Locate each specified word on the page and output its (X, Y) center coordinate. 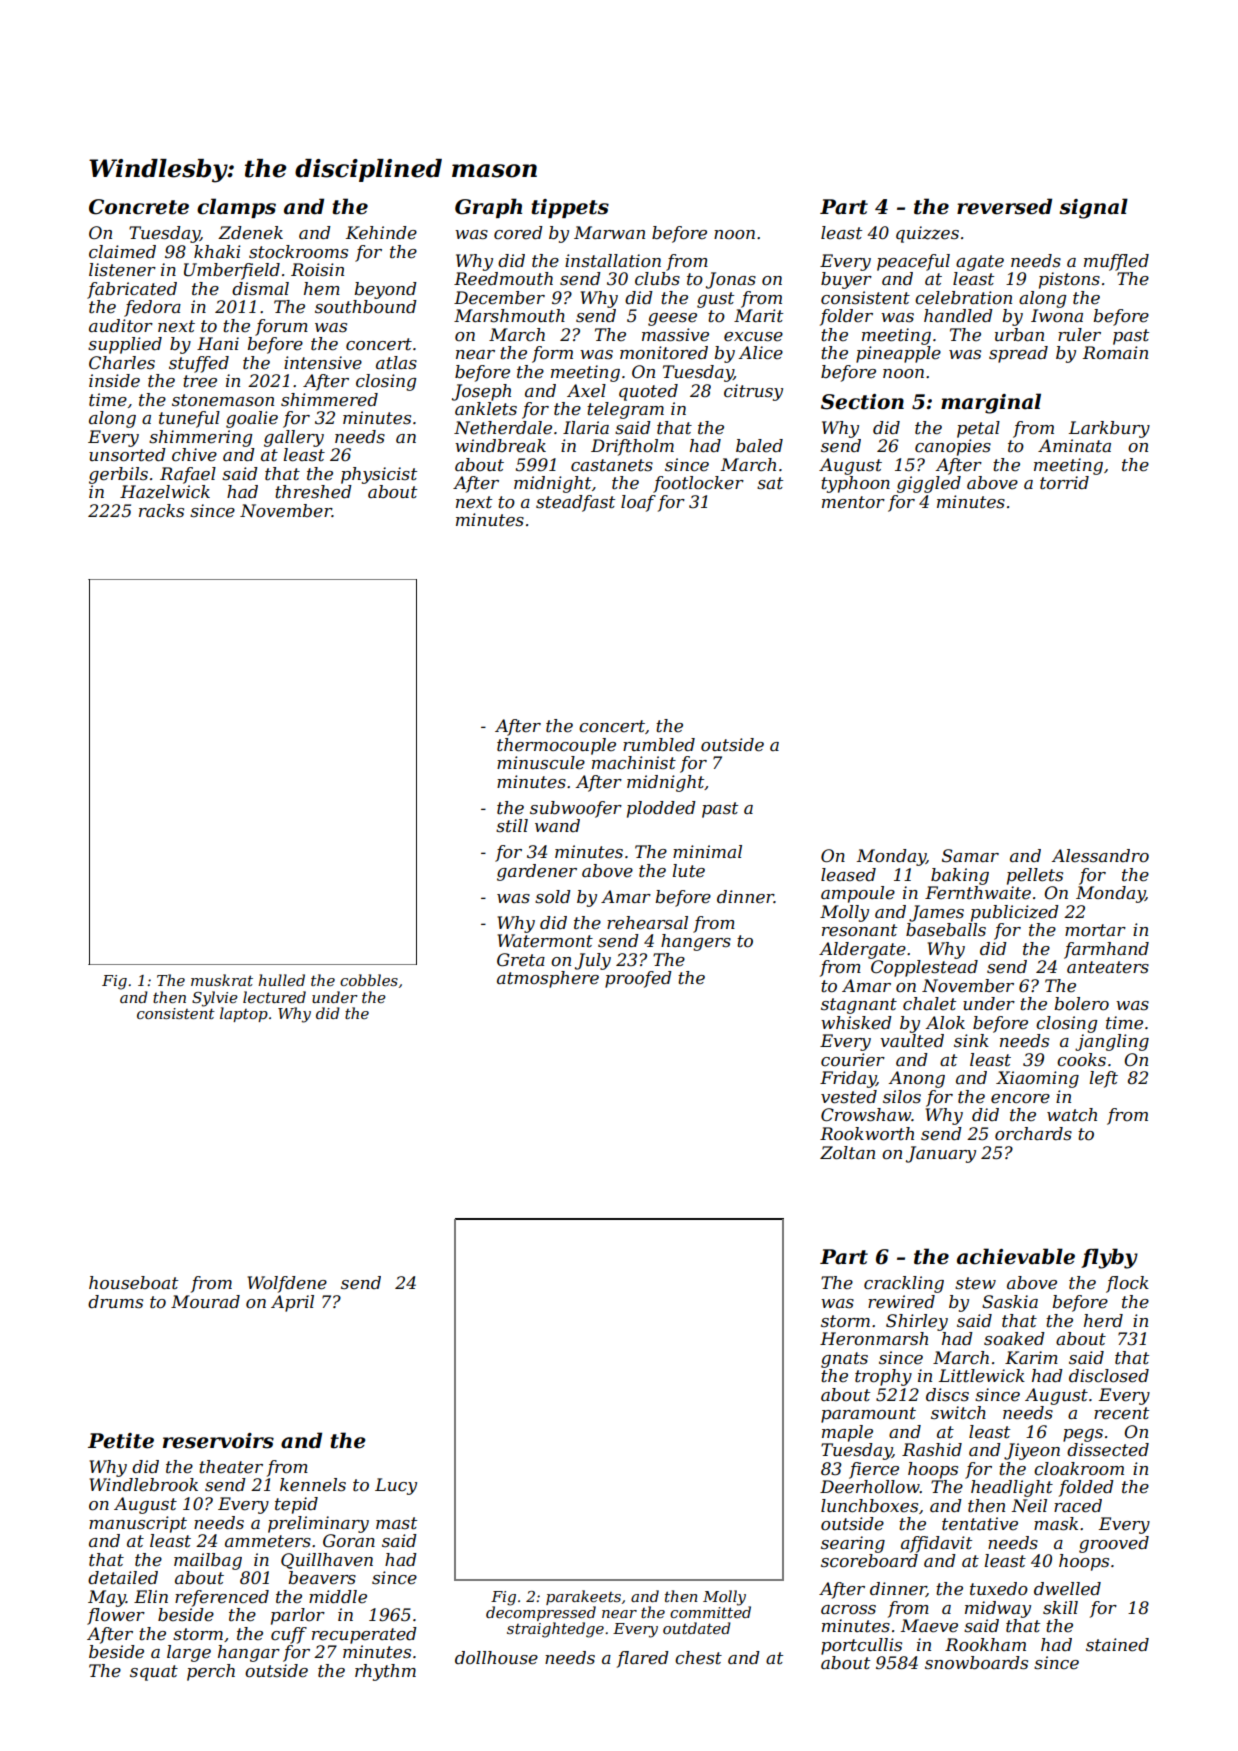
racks (161, 511)
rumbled (659, 745)
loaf (638, 503)
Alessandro (1100, 856)
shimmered (329, 400)
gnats (844, 1360)
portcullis (861, 1646)
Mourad (205, 1302)
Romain (1115, 352)
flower (116, 1616)
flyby (1109, 1258)
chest (698, 1658)
